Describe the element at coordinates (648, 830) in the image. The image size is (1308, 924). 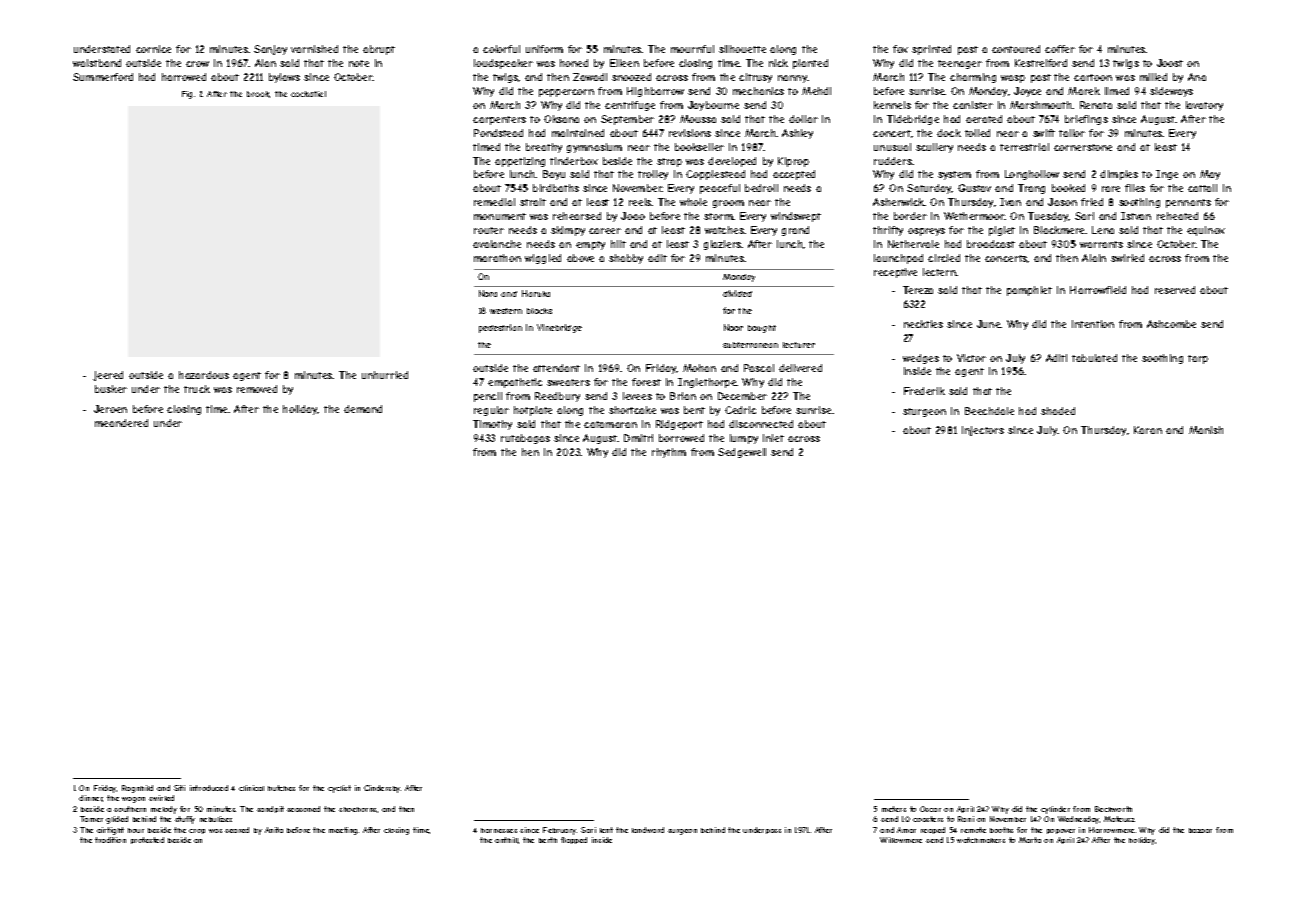
I see `landward` at that location.
